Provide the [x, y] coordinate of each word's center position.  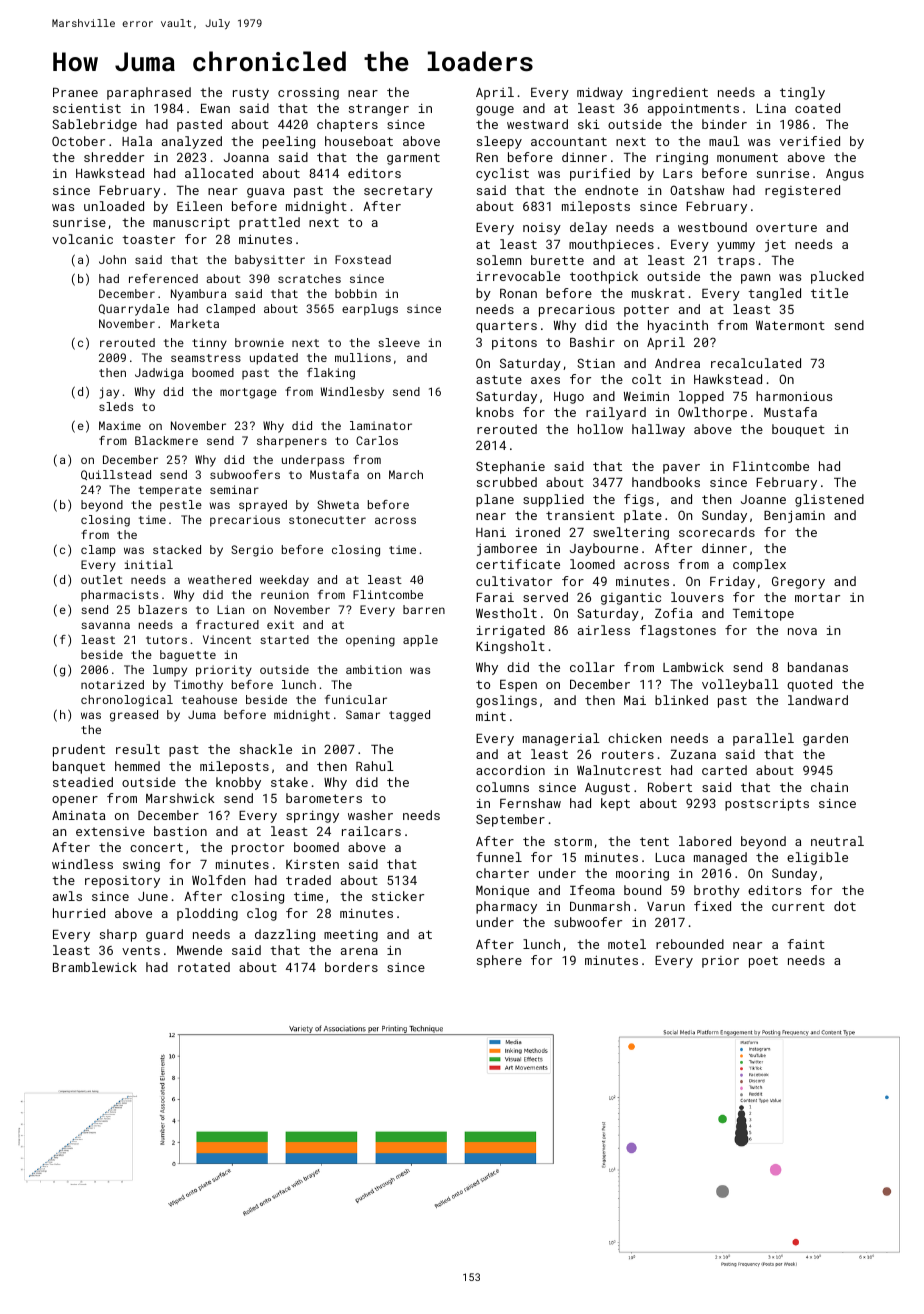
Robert [670, 787]
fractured [227, 624]
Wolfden [218, 880]
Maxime [120, 425]
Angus [845, 175]
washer [370, 815]
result [138, 749]
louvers [697, 597]
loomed [592, 564]
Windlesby [352, 393]
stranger [379, 110]
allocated [219, 173]
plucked [837, 277]
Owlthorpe [712, 413]
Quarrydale [134, 310]
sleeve [399, 342]
